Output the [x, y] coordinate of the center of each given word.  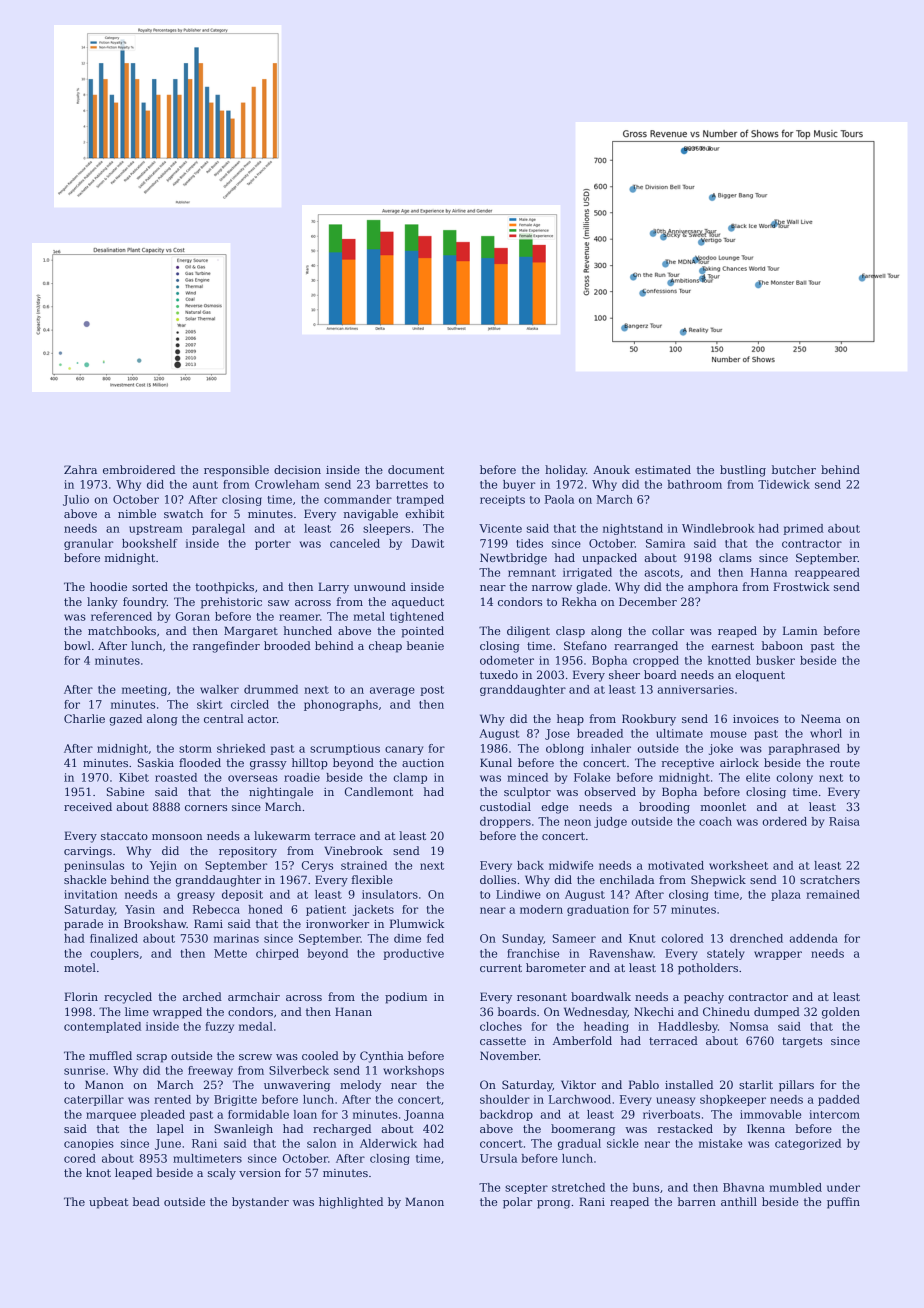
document [416, 469]
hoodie [108, 586]
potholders [708, 969]
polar [517, 1203]
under [843, 1187]
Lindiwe [518, 894]
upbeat [108, 1203]
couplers [114, 954]
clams [735, 557]
